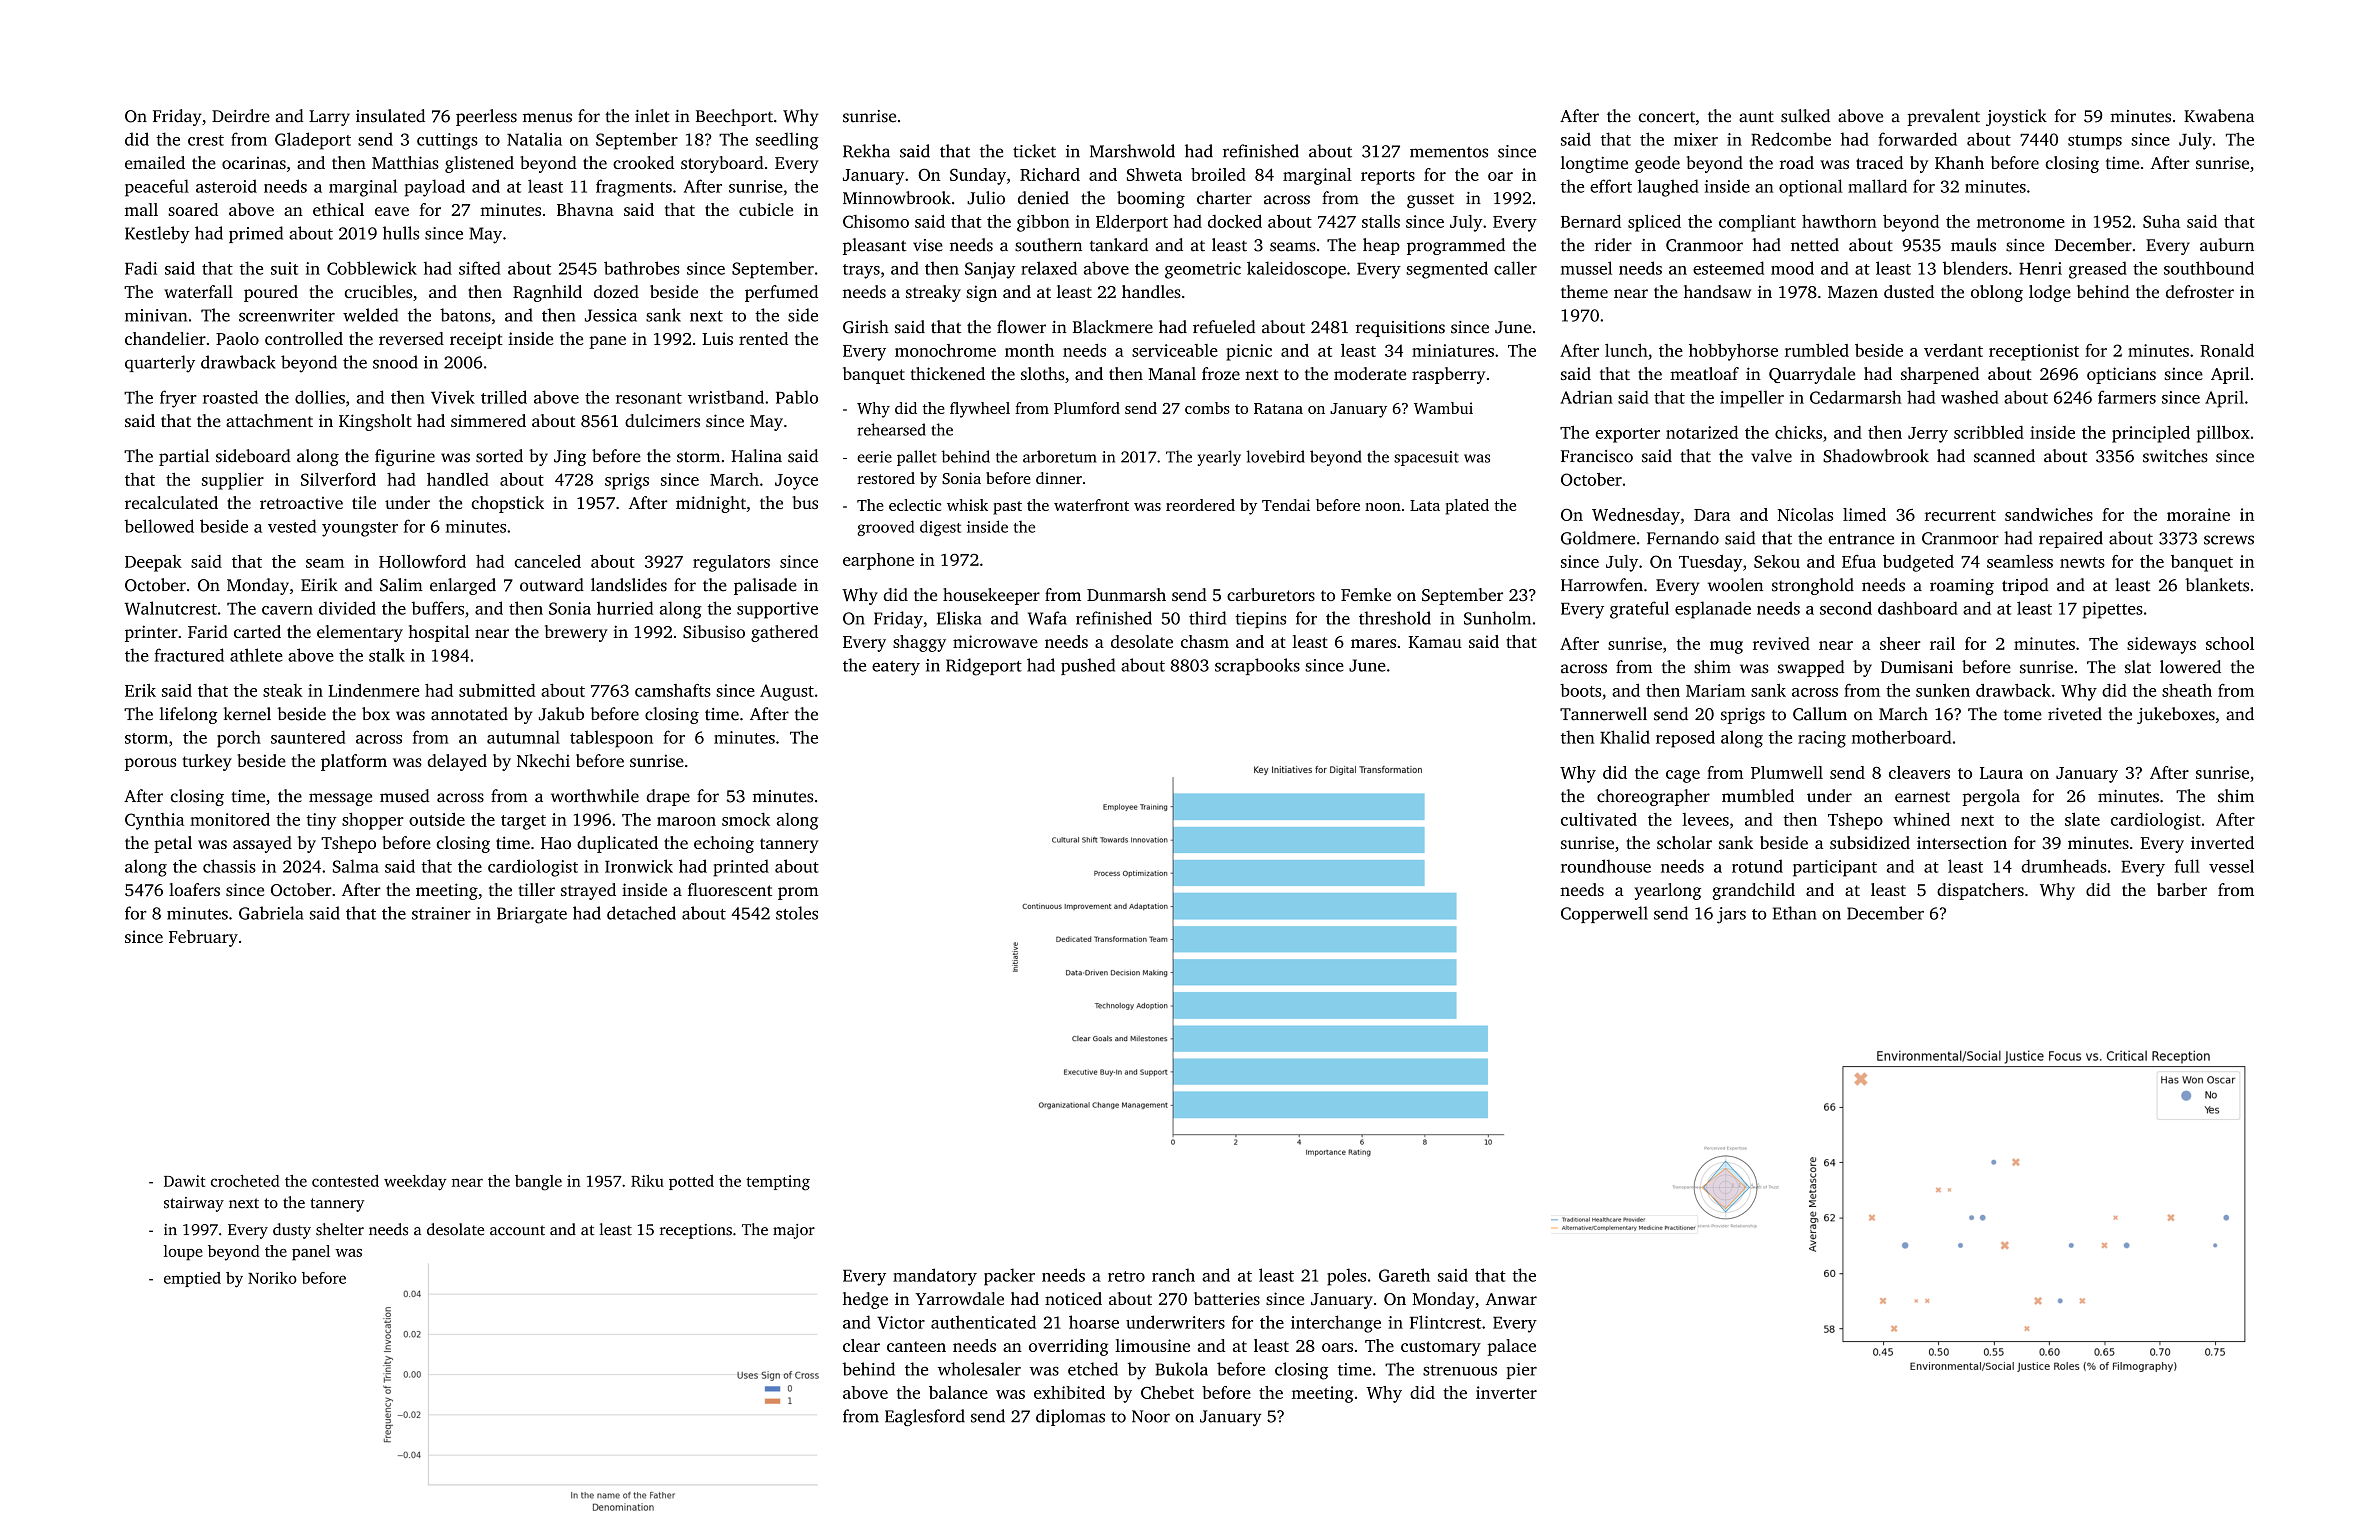 The width and height of the image is (2379, 1540). I want to click on verdant, so click(1953, 350).
